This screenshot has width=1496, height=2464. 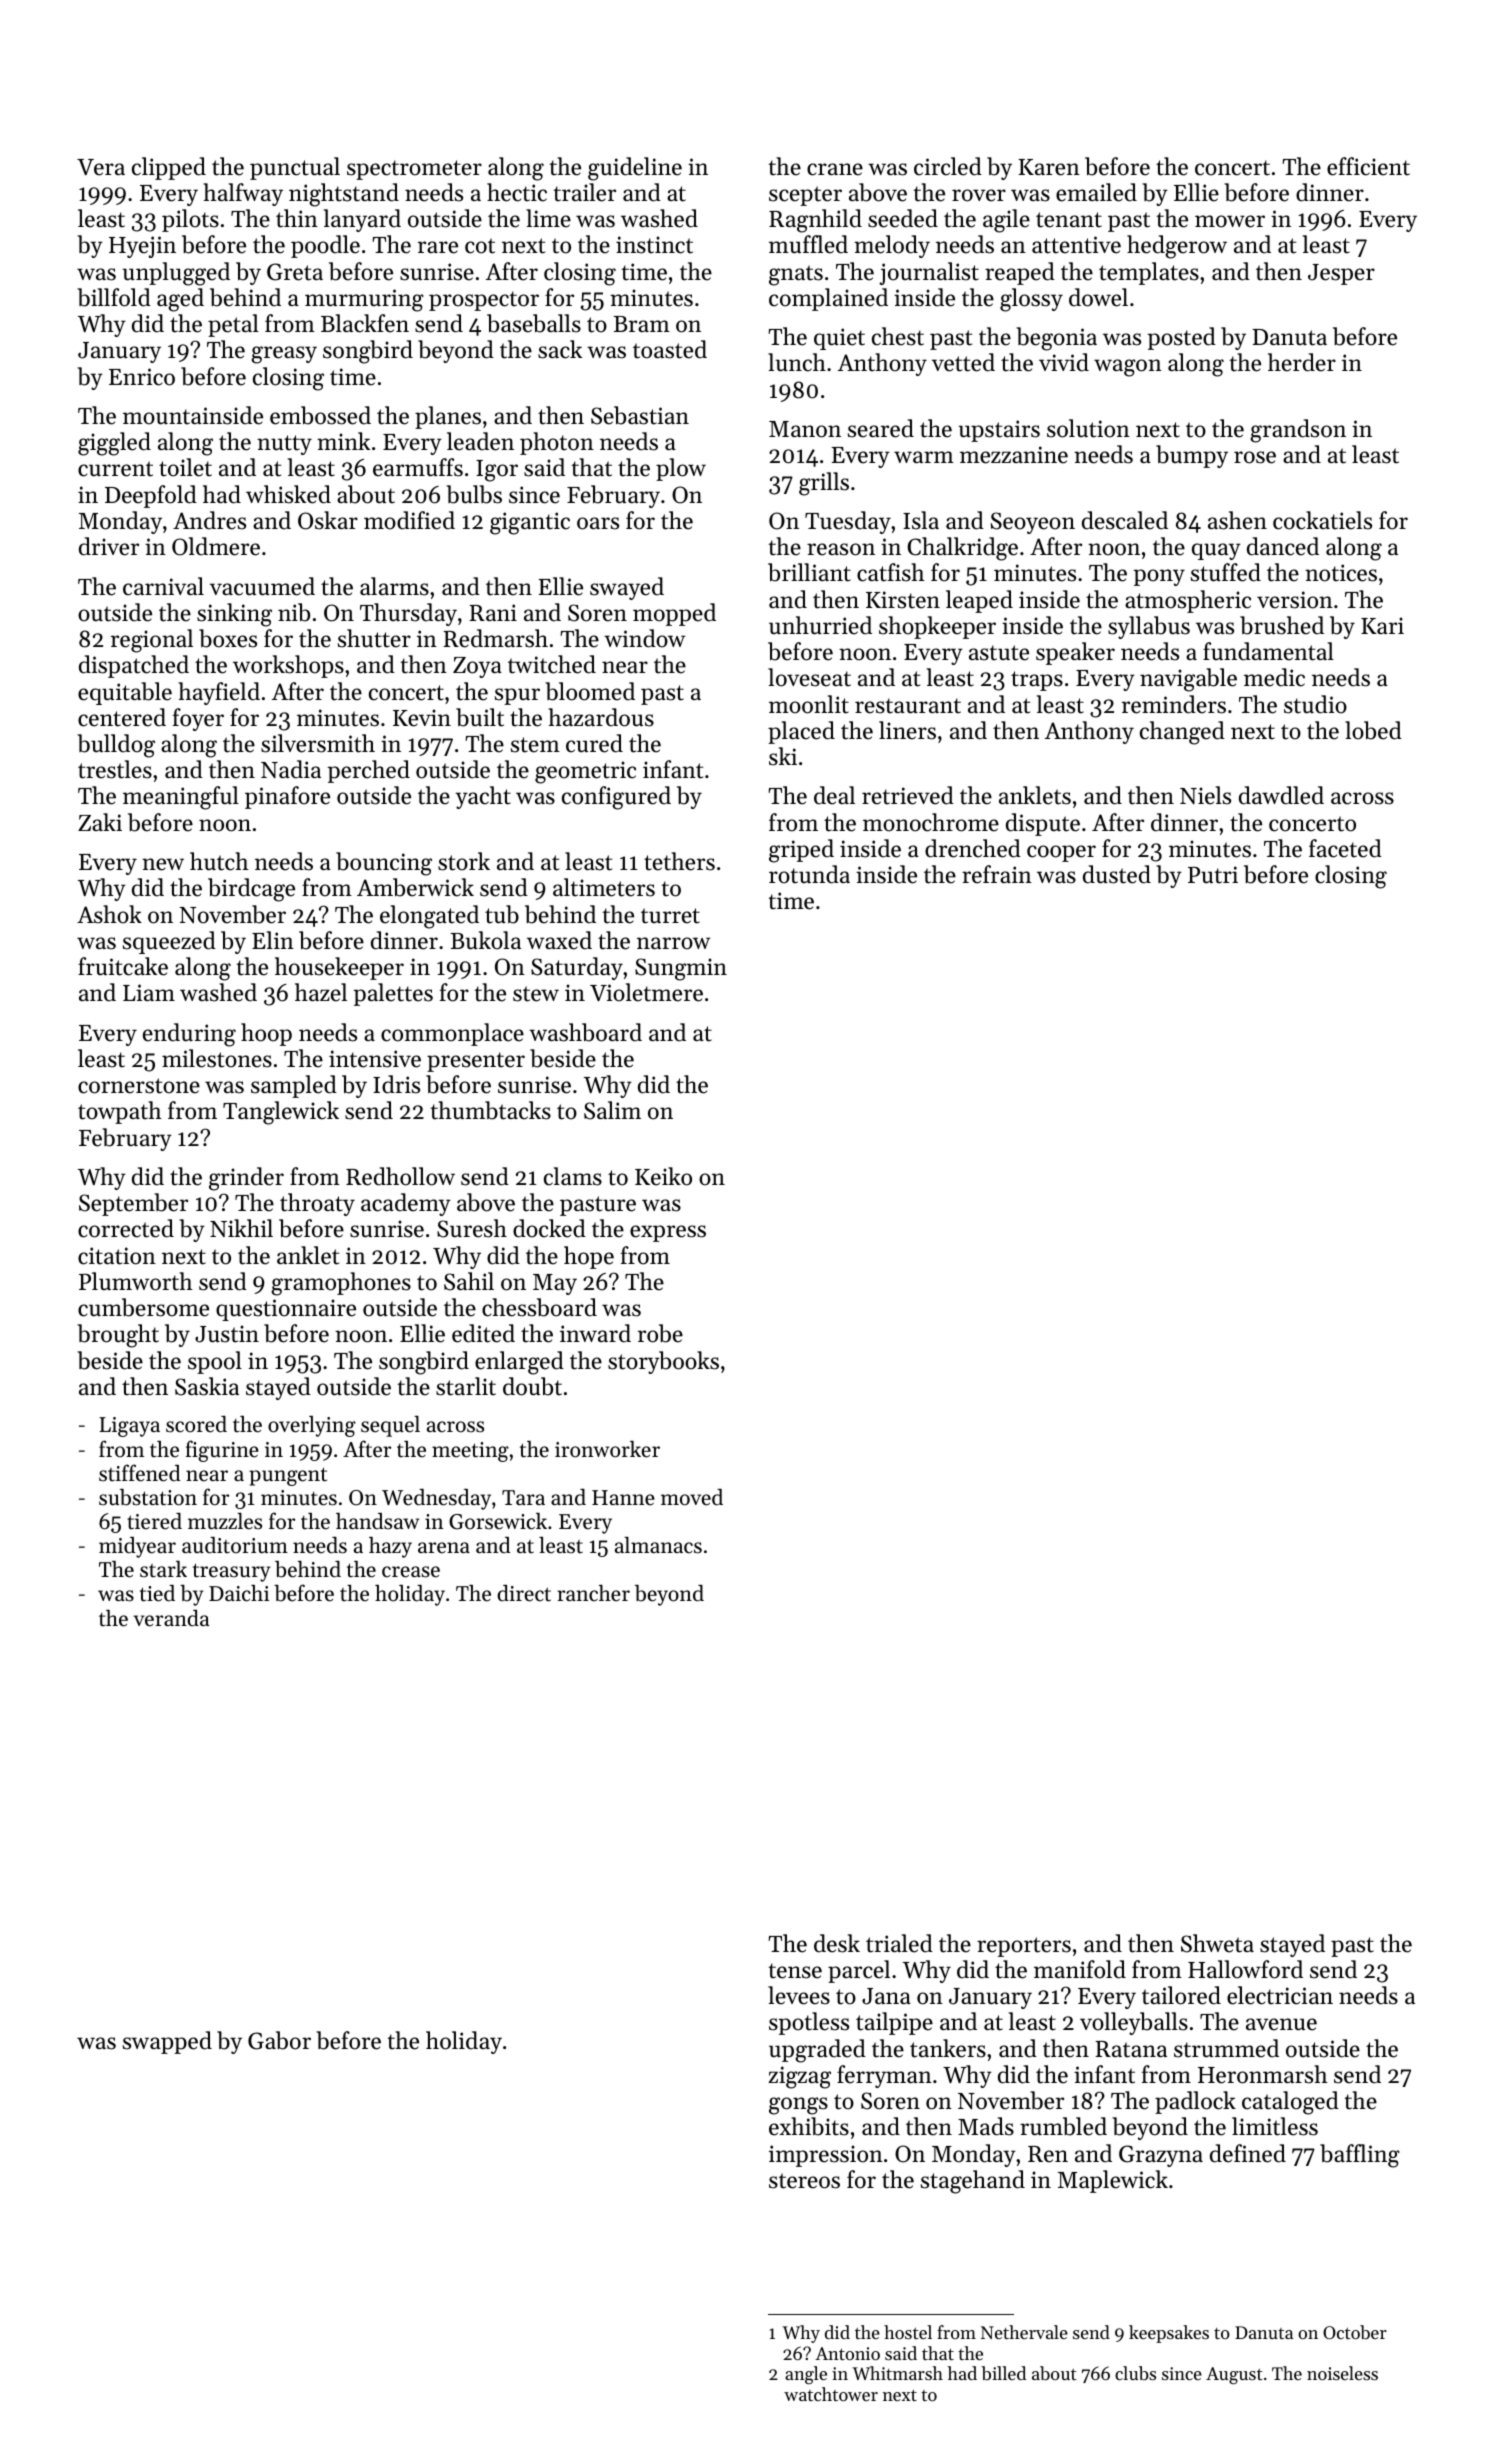 What do you see at coordinates (157, 1593) in the screenshot?
I see `tied` at bounding box center [157, 1593].
